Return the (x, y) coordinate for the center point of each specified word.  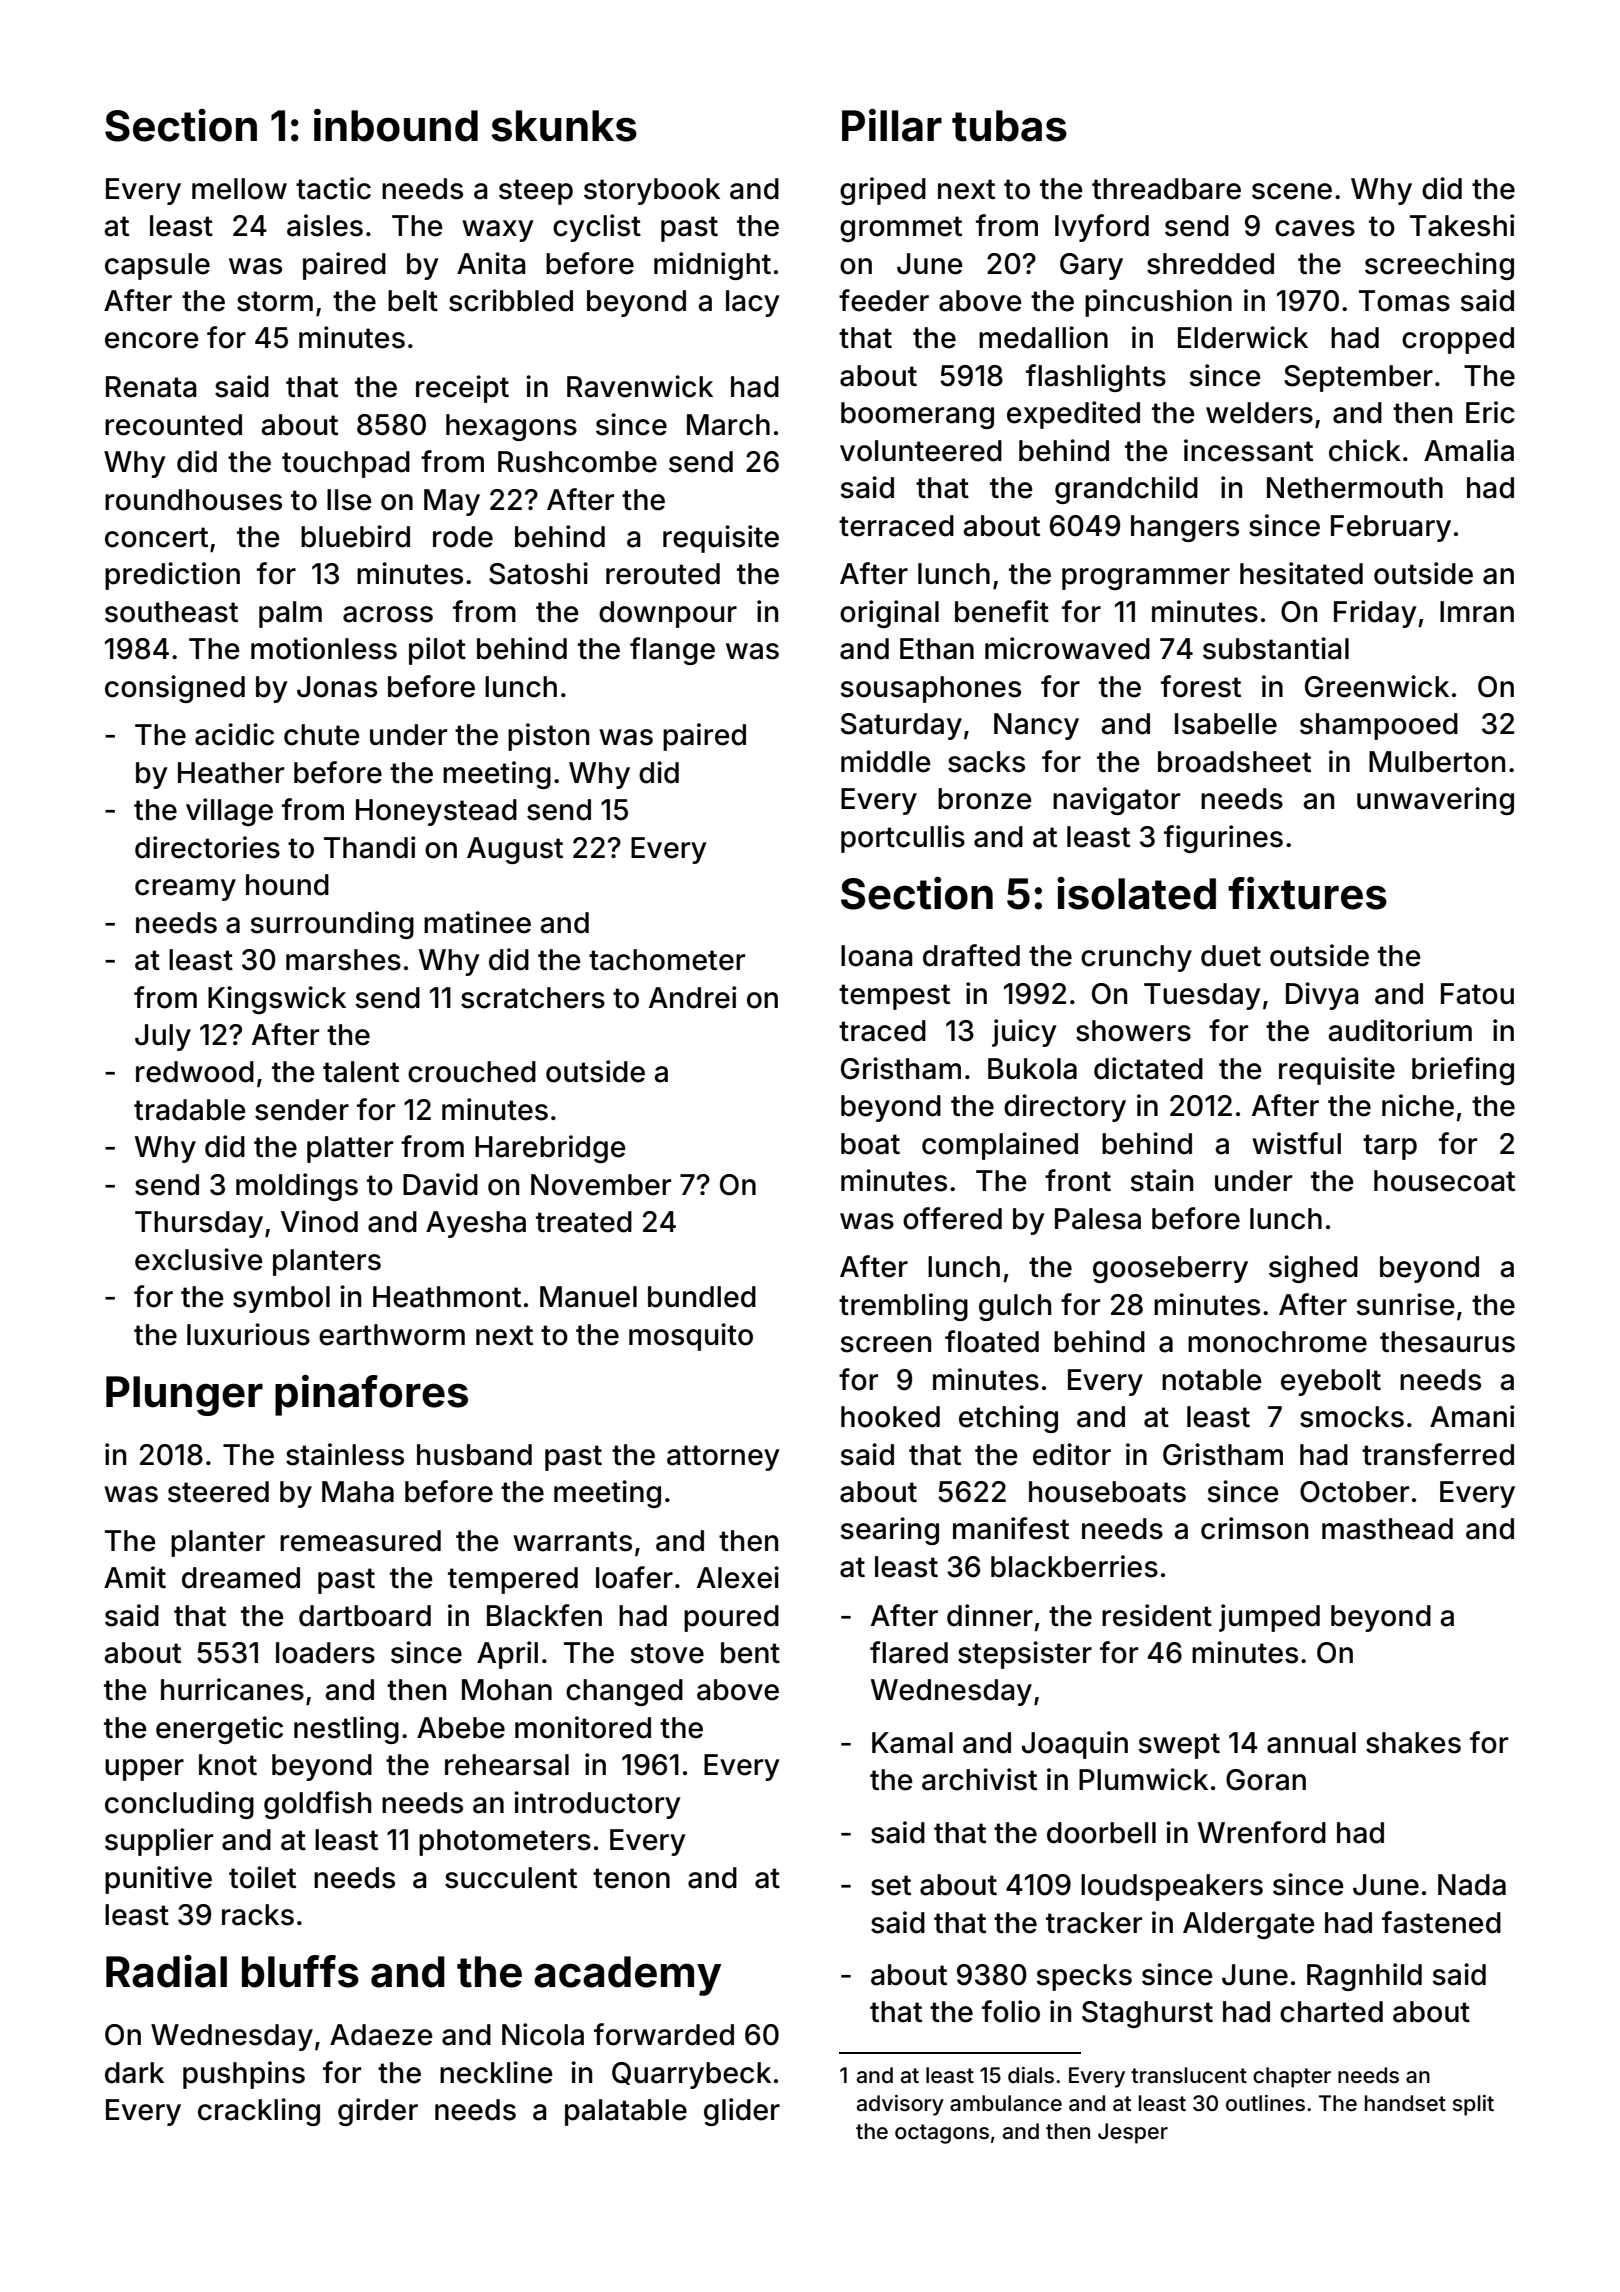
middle (886, 761)
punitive (158, 1880)
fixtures (1307, 893)
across (388, 614)
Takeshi (1462, 225)
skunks (564, 126)
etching (1008, 1419)
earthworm (392, 1335)
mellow (239, 189)
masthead (1387, 1529)
